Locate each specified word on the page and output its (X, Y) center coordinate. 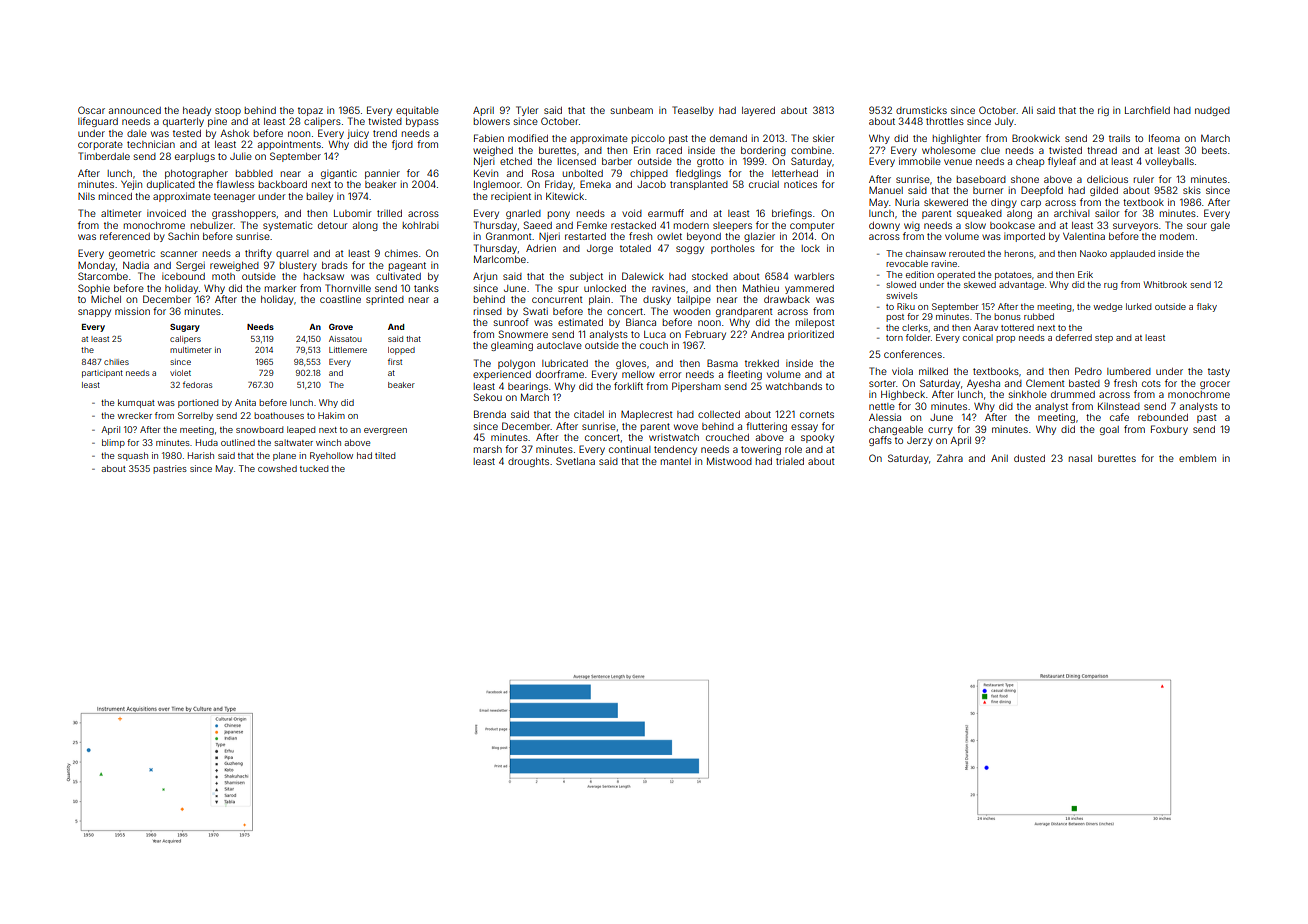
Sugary (185, 328)
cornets (817, 414)
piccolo (648, 139)
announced (135, 110)
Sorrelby (195, 416)
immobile (920, 161)
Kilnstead (1119, 406)
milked (933, 371)
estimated (580, 322)
